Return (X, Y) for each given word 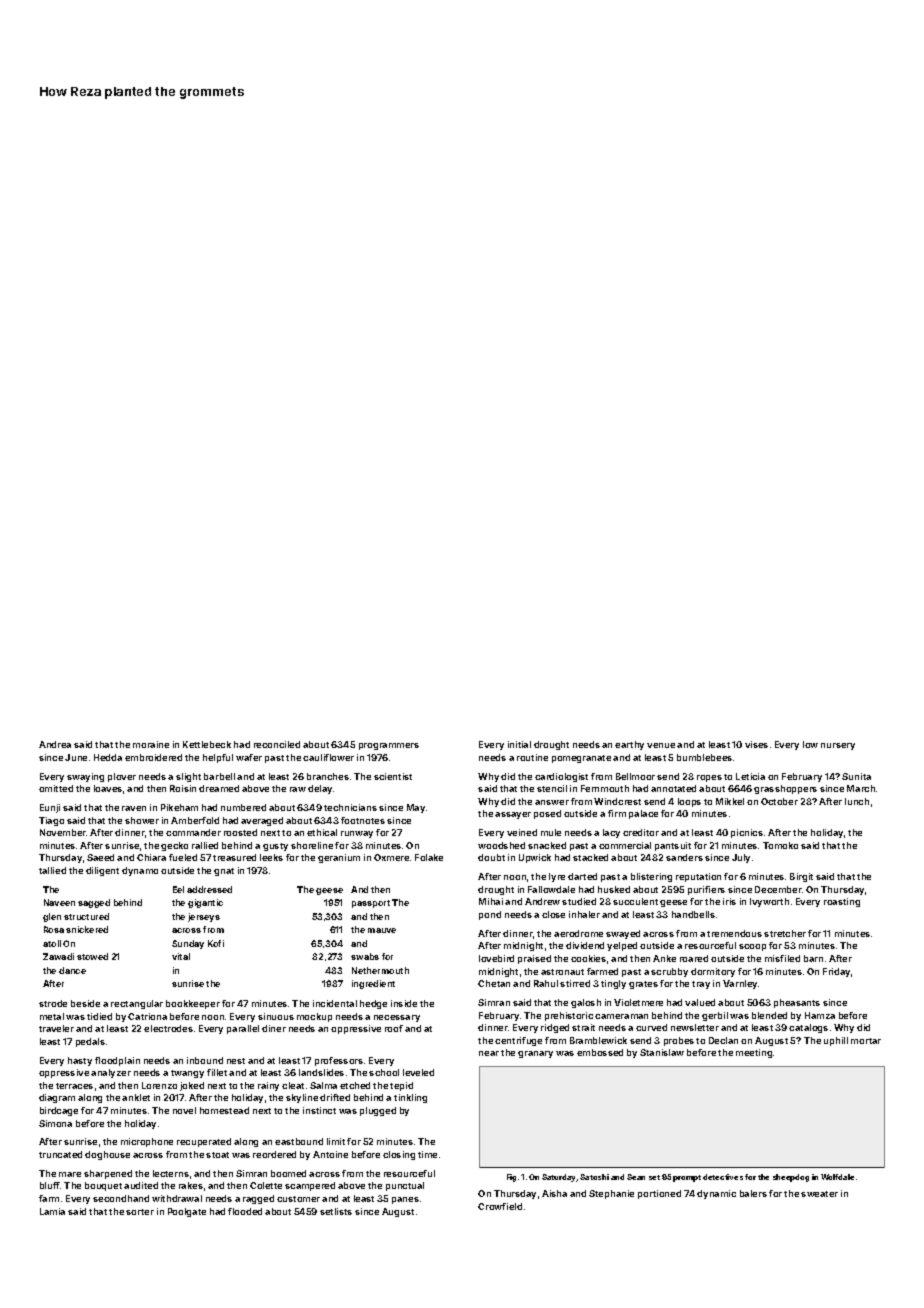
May (416, 808)
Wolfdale (837, 1177)
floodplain (117, 1061)
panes (405, 1200)
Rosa (54, 929)
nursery (838, 746)
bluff (50, 1185)
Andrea (55, 744)
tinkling (410, 1098)
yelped (622, 946)
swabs (365, 956)
